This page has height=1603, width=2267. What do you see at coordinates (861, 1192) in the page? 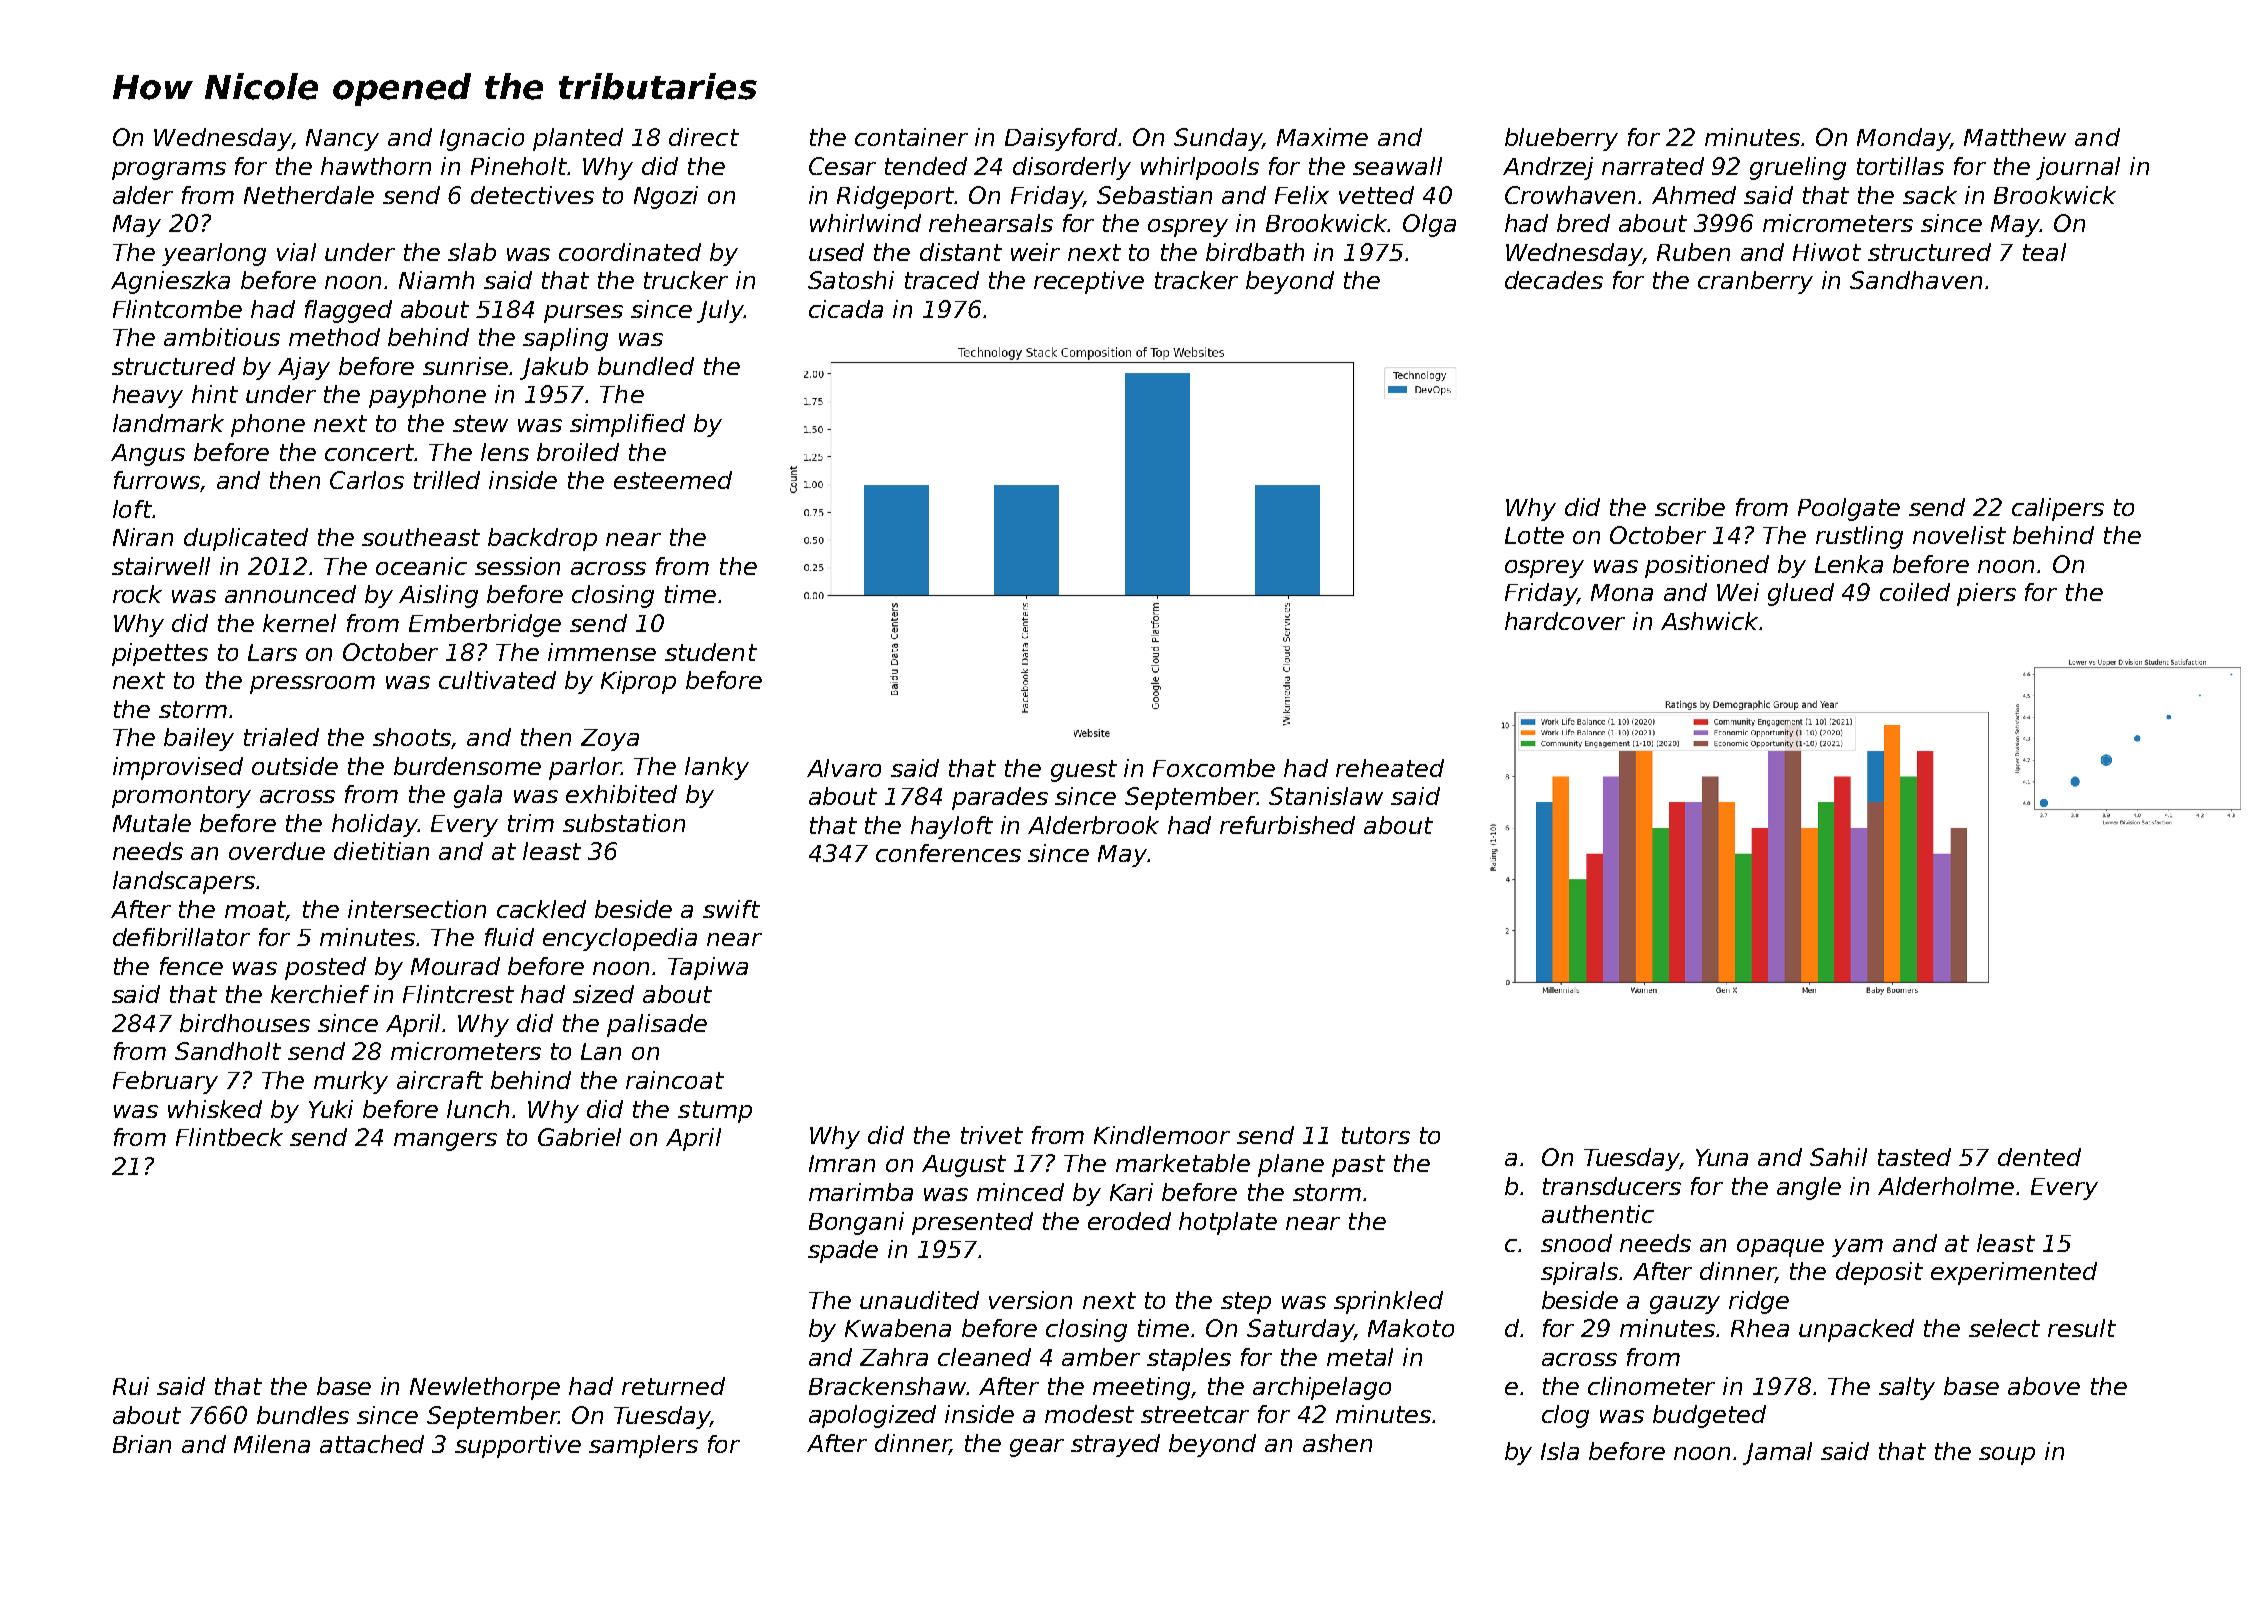
I see `marimba` at bounding box center [861, 1192].
